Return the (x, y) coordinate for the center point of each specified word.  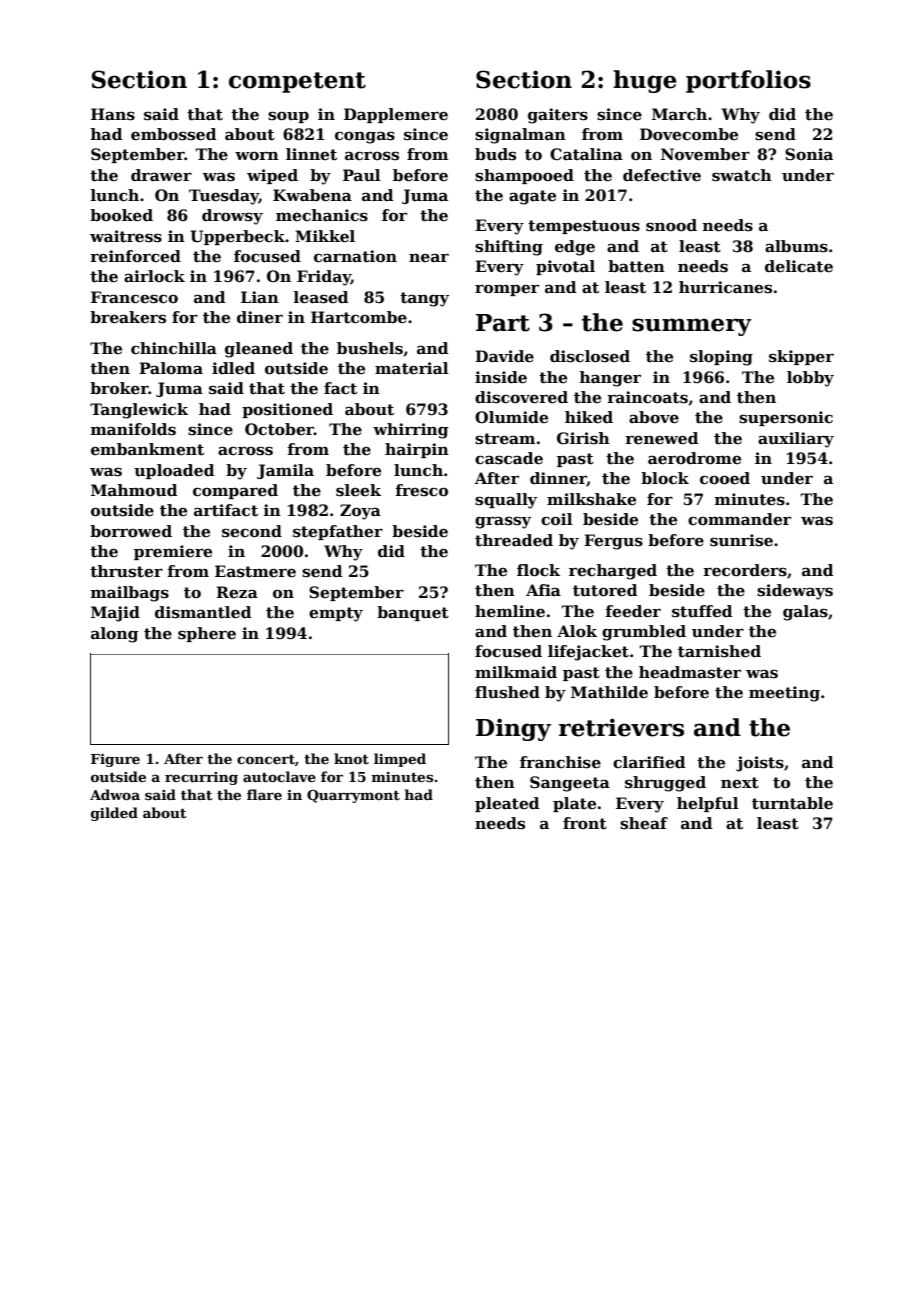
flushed (507, 692)
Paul (362, 175)
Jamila (285, 471)
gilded (114, 814)
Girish (583, 438)
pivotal (565, 267)
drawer (161, 175)
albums (796, 246)
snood (671, 225)
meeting (784, 694)
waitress (126, 236)
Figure (115, 760)
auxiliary (796, 440)
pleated (507, 804)
